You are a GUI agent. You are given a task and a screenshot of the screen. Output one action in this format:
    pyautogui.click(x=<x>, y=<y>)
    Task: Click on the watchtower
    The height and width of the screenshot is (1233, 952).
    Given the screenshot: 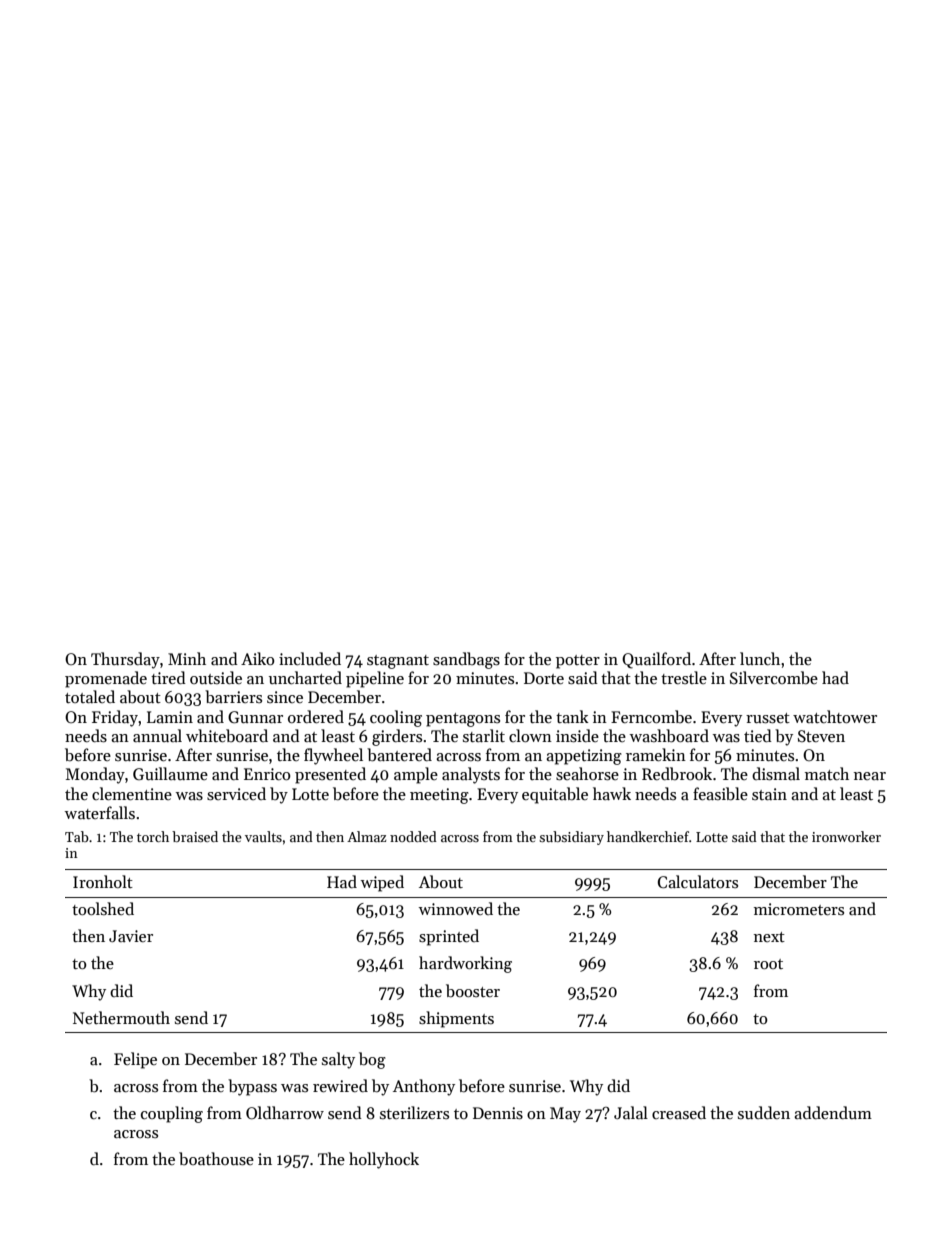 What is the action you would take?
    pyautogui.click(x=835, y=716)
